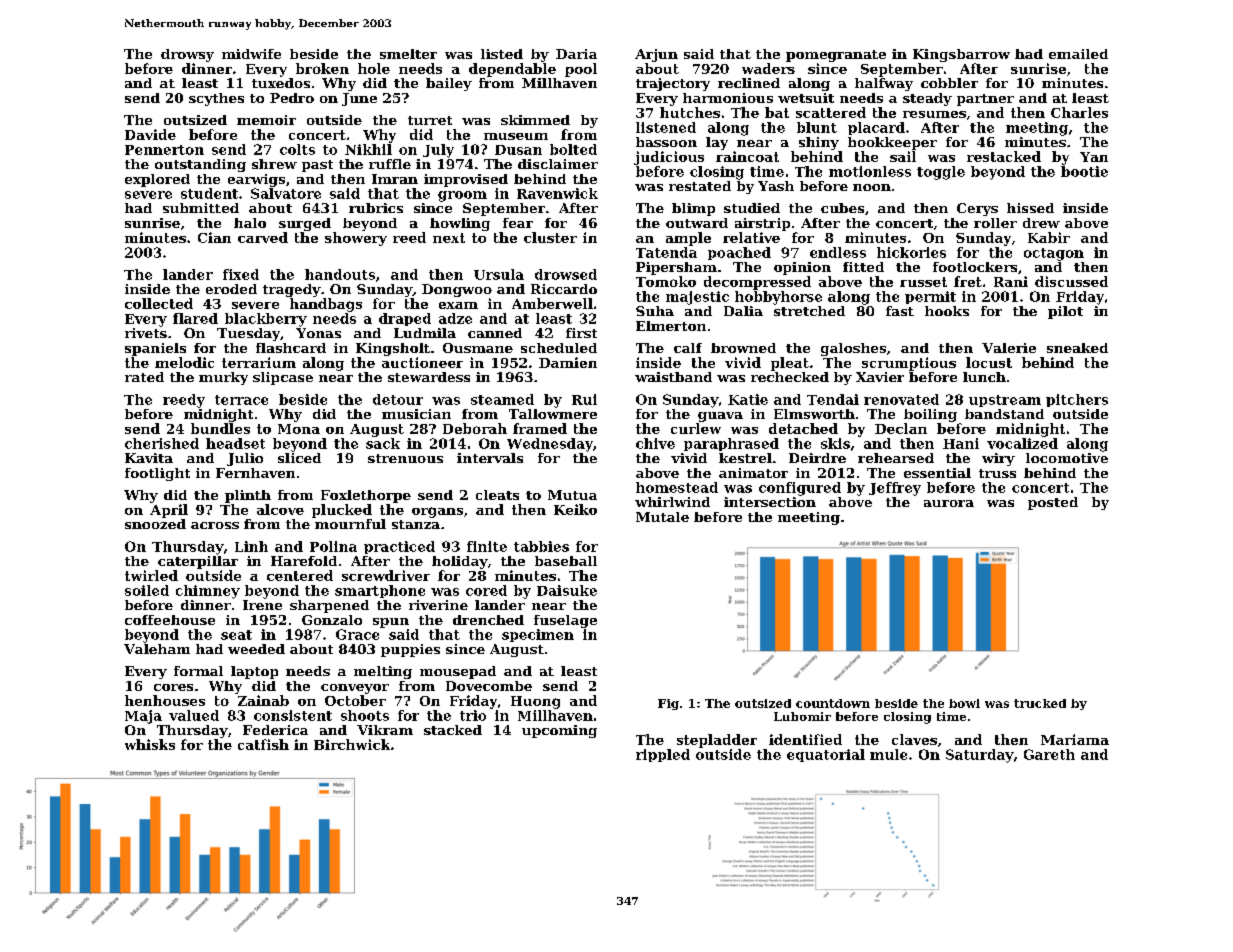  I want to click on posted, so click(1053, 503).
